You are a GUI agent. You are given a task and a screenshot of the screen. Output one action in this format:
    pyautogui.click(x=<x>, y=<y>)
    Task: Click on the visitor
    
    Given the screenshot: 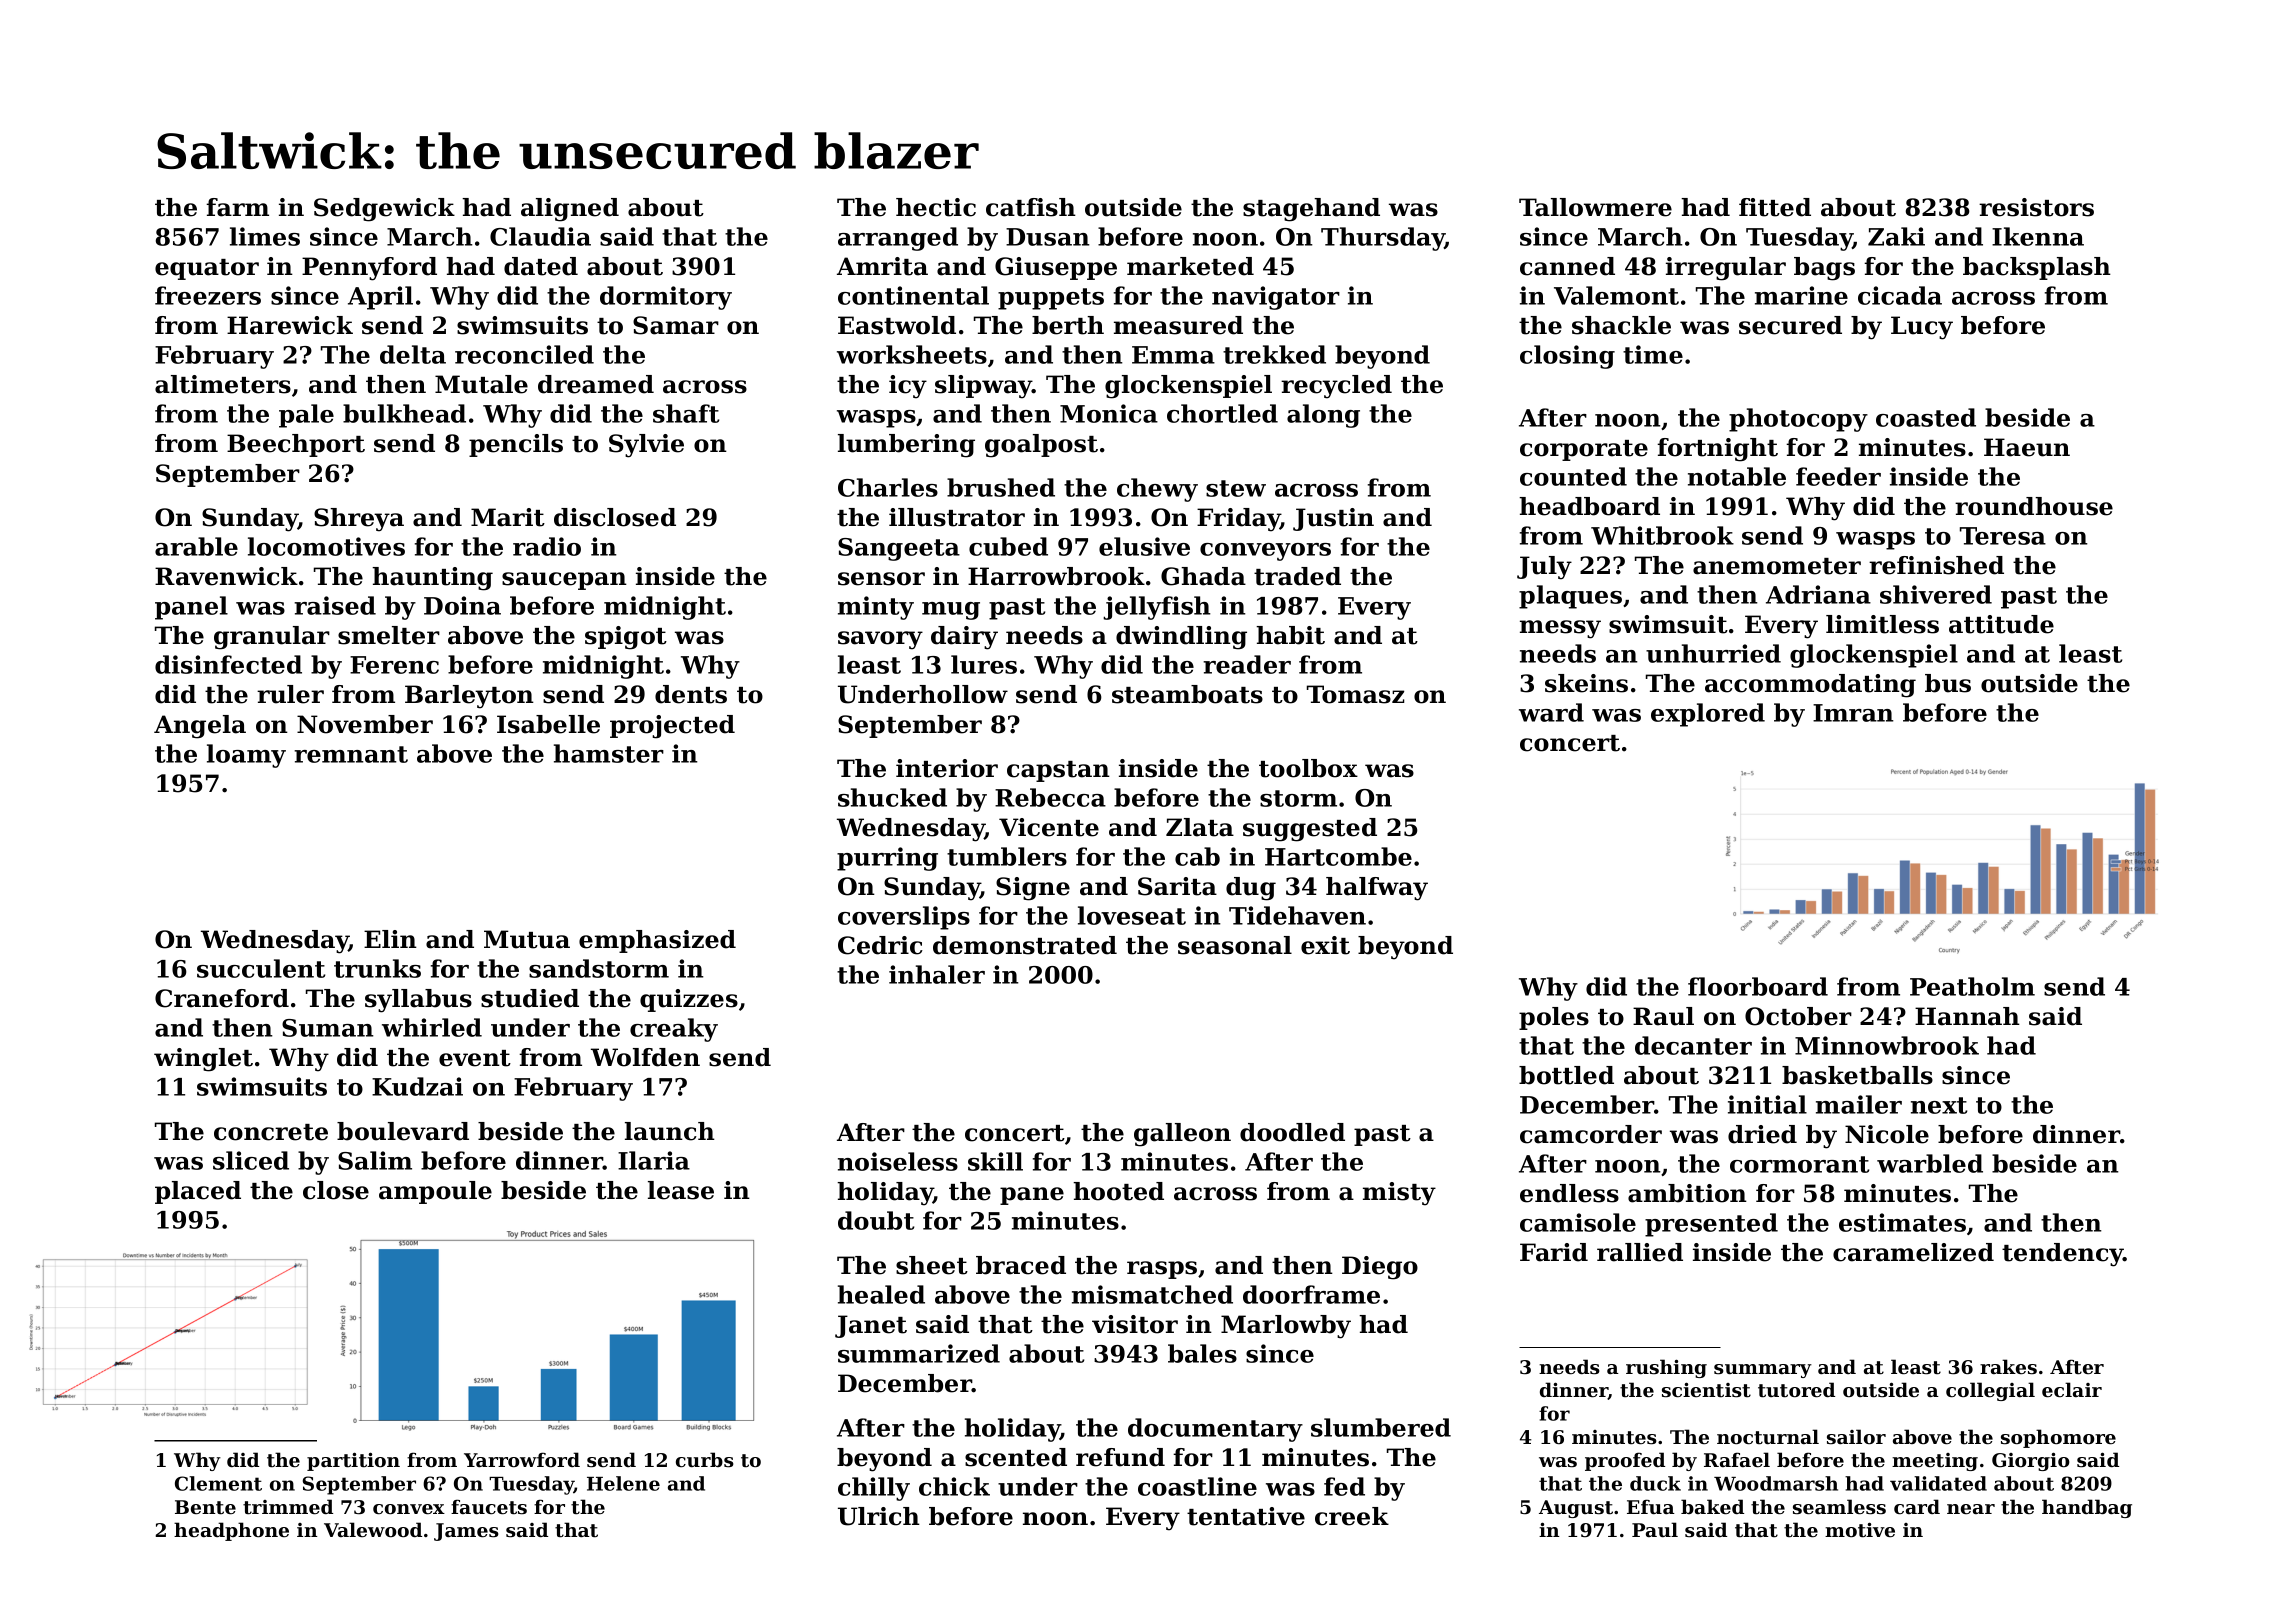 What is the action you would take?
    pyautogui.click(x=1135, y=1324)
